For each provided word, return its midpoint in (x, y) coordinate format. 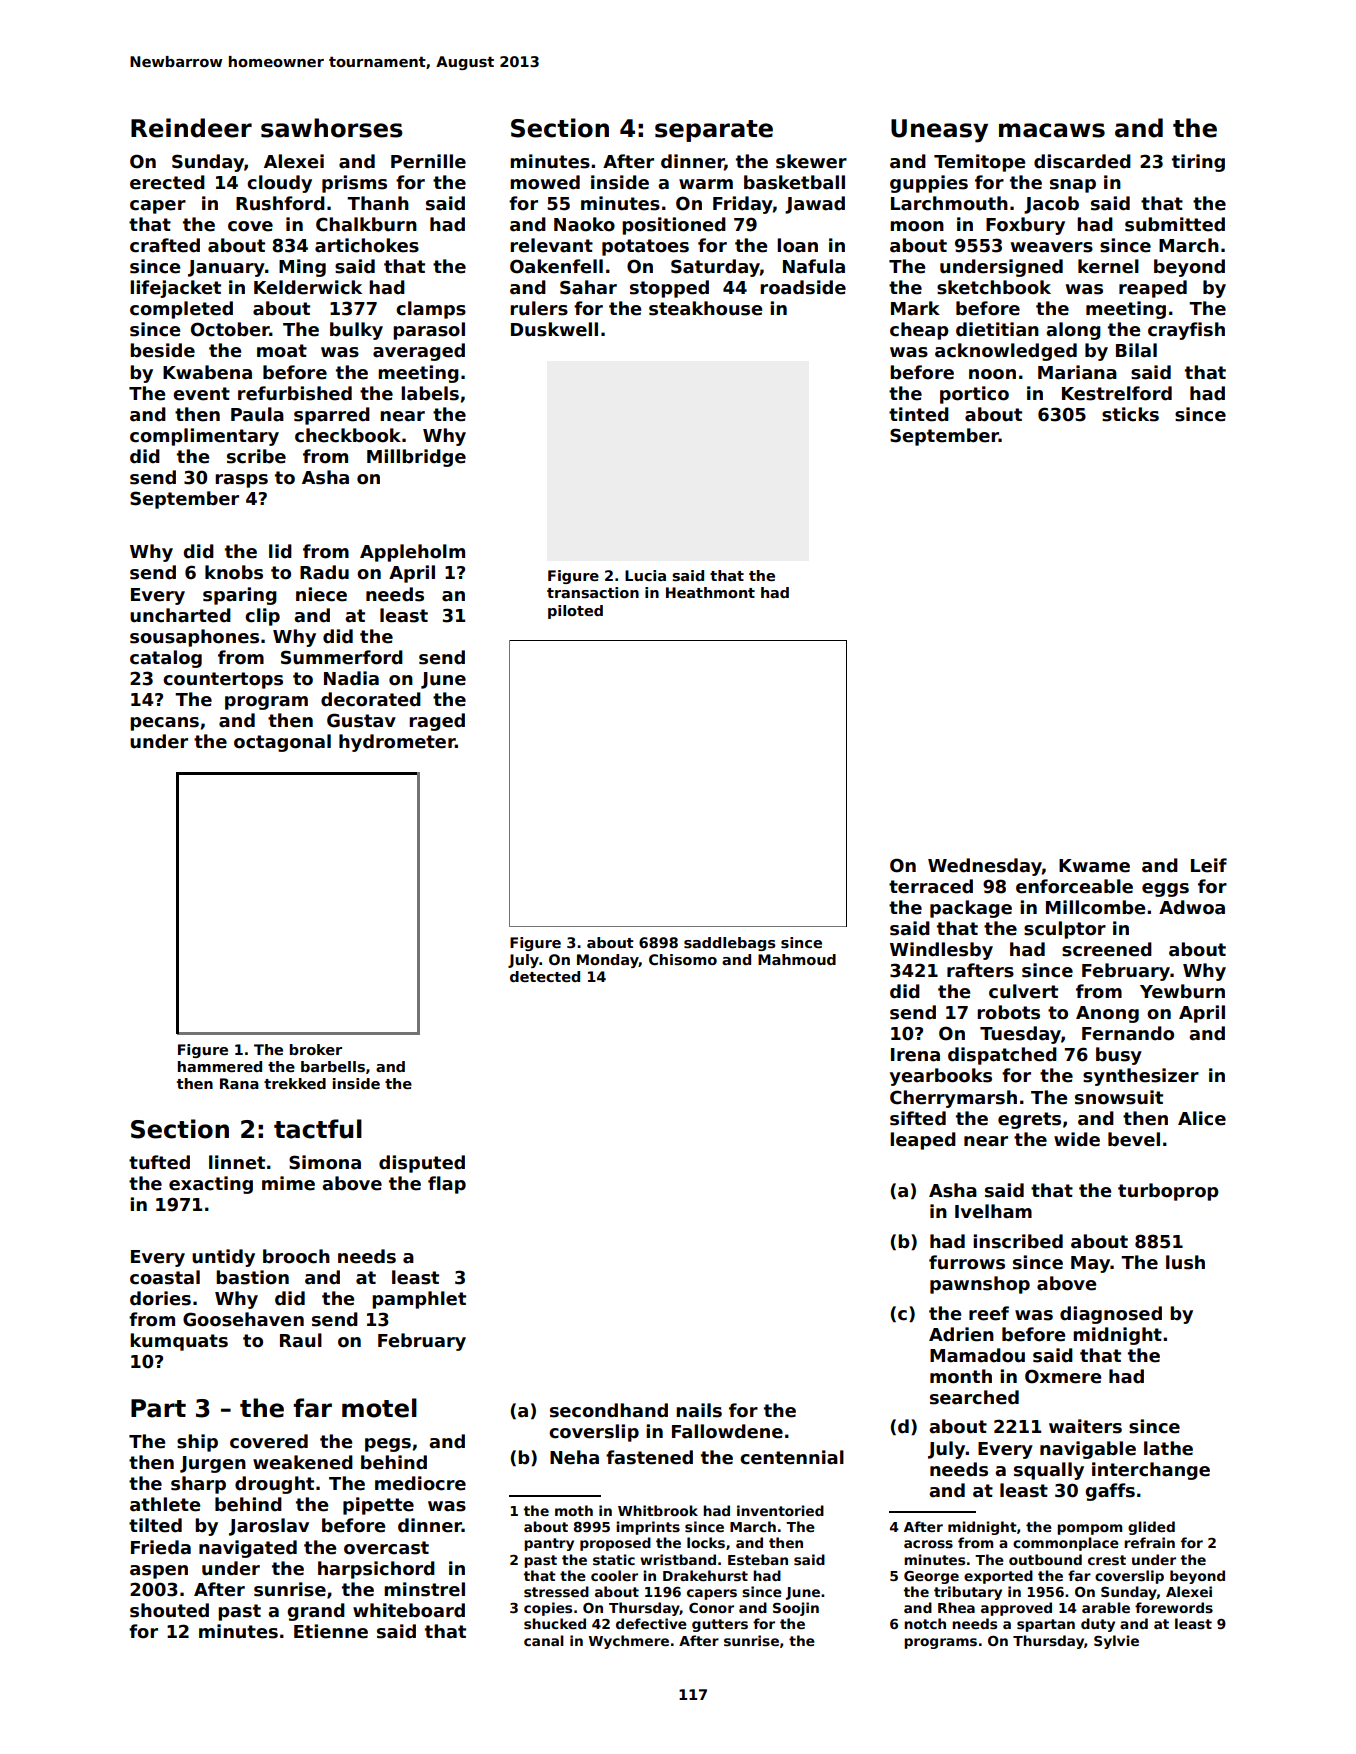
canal (544, 1640)
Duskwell (554, 329)
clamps (431, 310)
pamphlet (419, 1300)
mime (288, 1183)
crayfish (1186, 331)
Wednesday (985, 867)
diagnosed (1111, 1315)
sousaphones (194, 638)
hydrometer (397, 743)
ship (197, 1443)
